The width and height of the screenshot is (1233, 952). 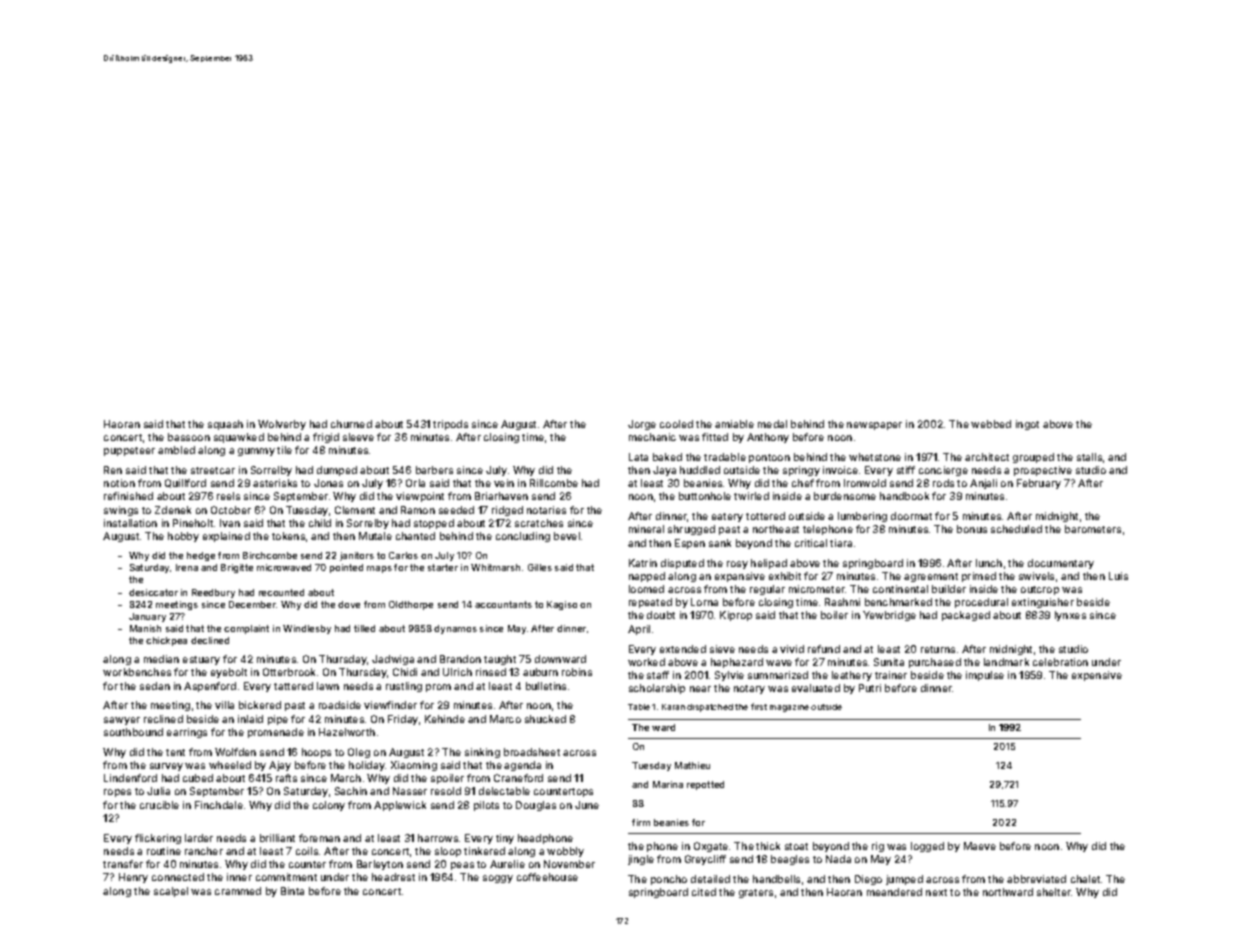 I want to click on tripods, so click(x=450, y=425).
